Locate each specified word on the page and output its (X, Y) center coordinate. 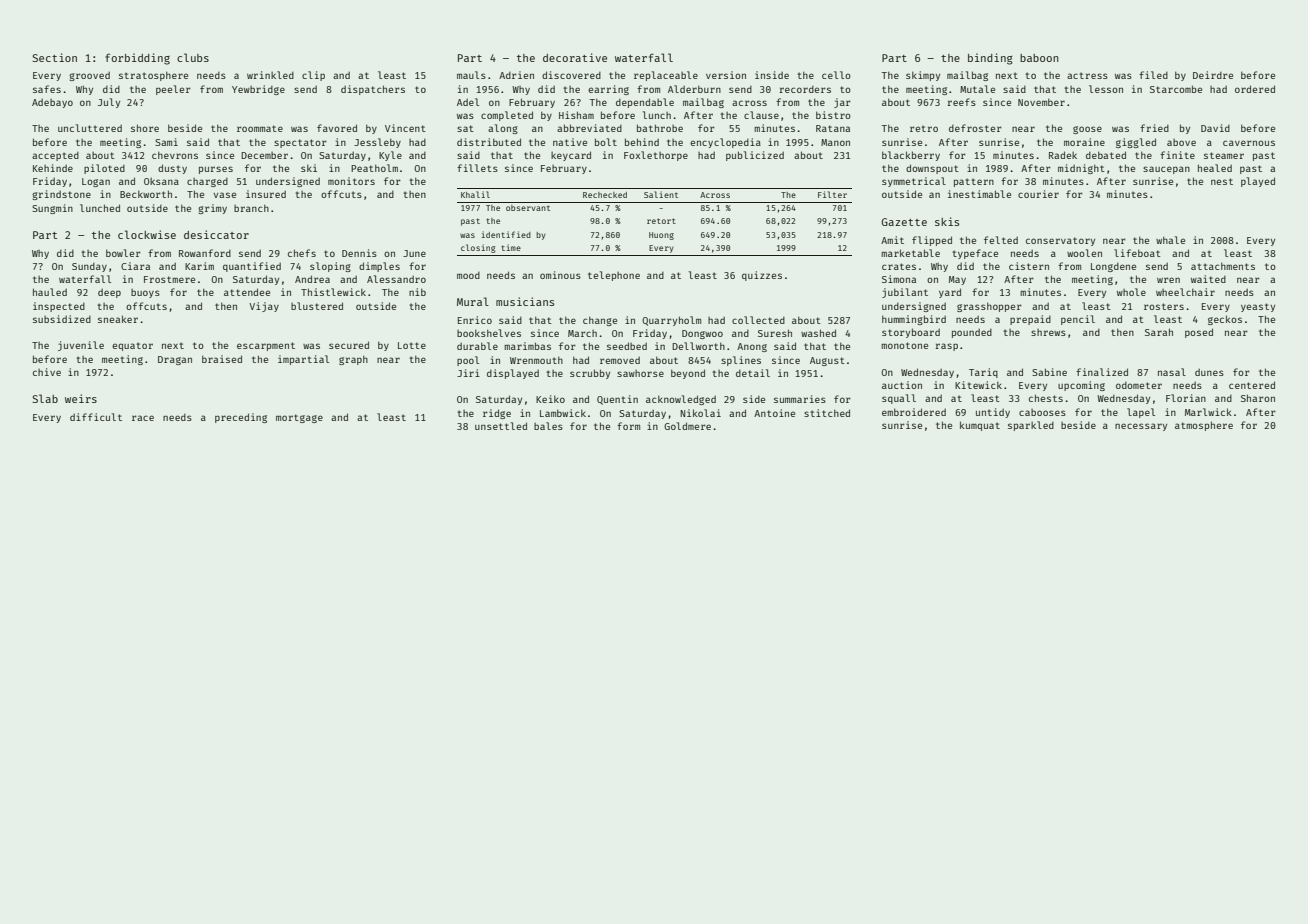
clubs (193, 57)
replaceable (666, 76)
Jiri (468, 373)
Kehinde (53, 168)
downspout (932, 169)
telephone (614, 276)
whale (1170, 240)
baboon (1039, 58)
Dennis (359, 253)
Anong (752, 347)
